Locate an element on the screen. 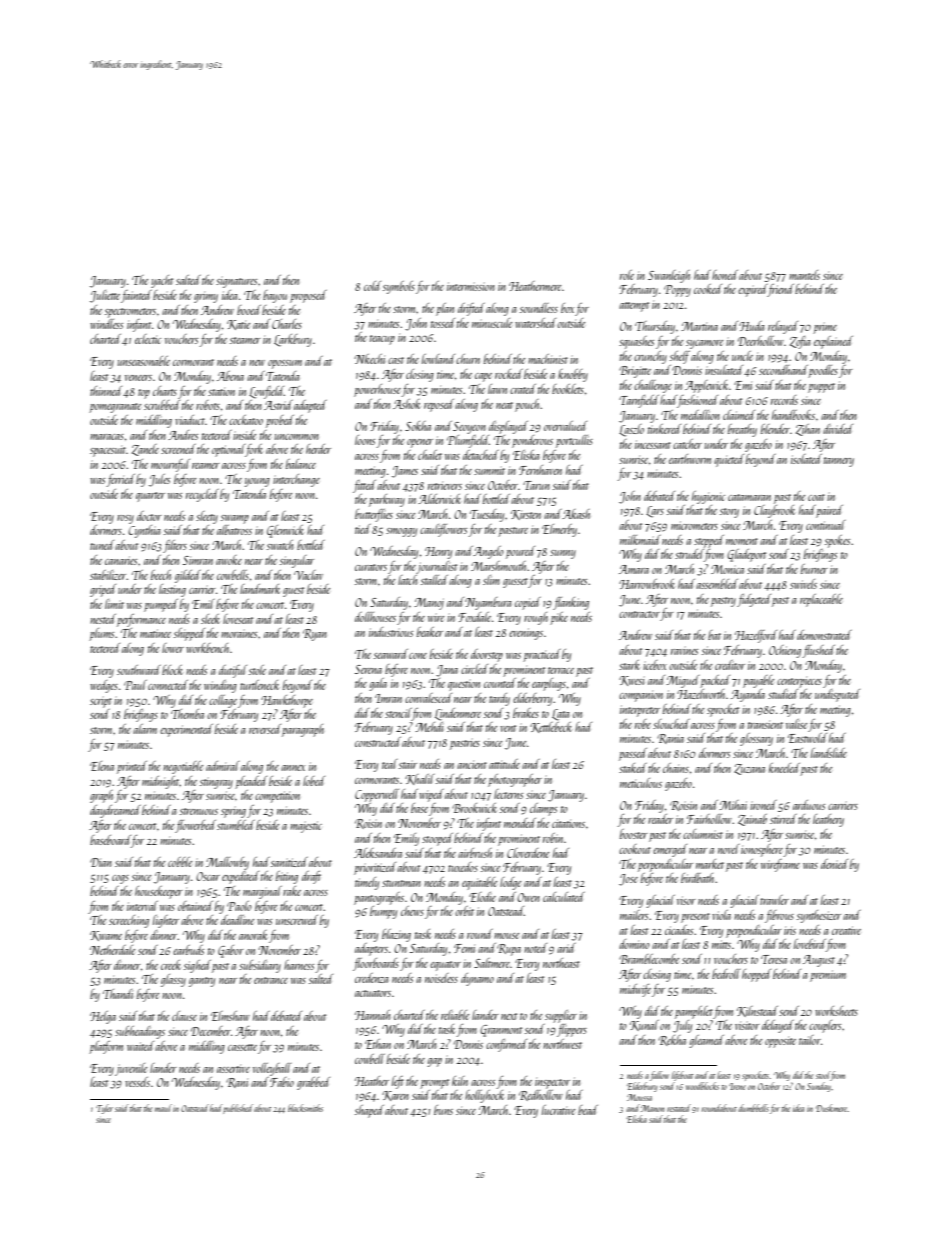 The height and width of the screenshot is (1233, 952). yacht is located at coordinates (162, 281).
